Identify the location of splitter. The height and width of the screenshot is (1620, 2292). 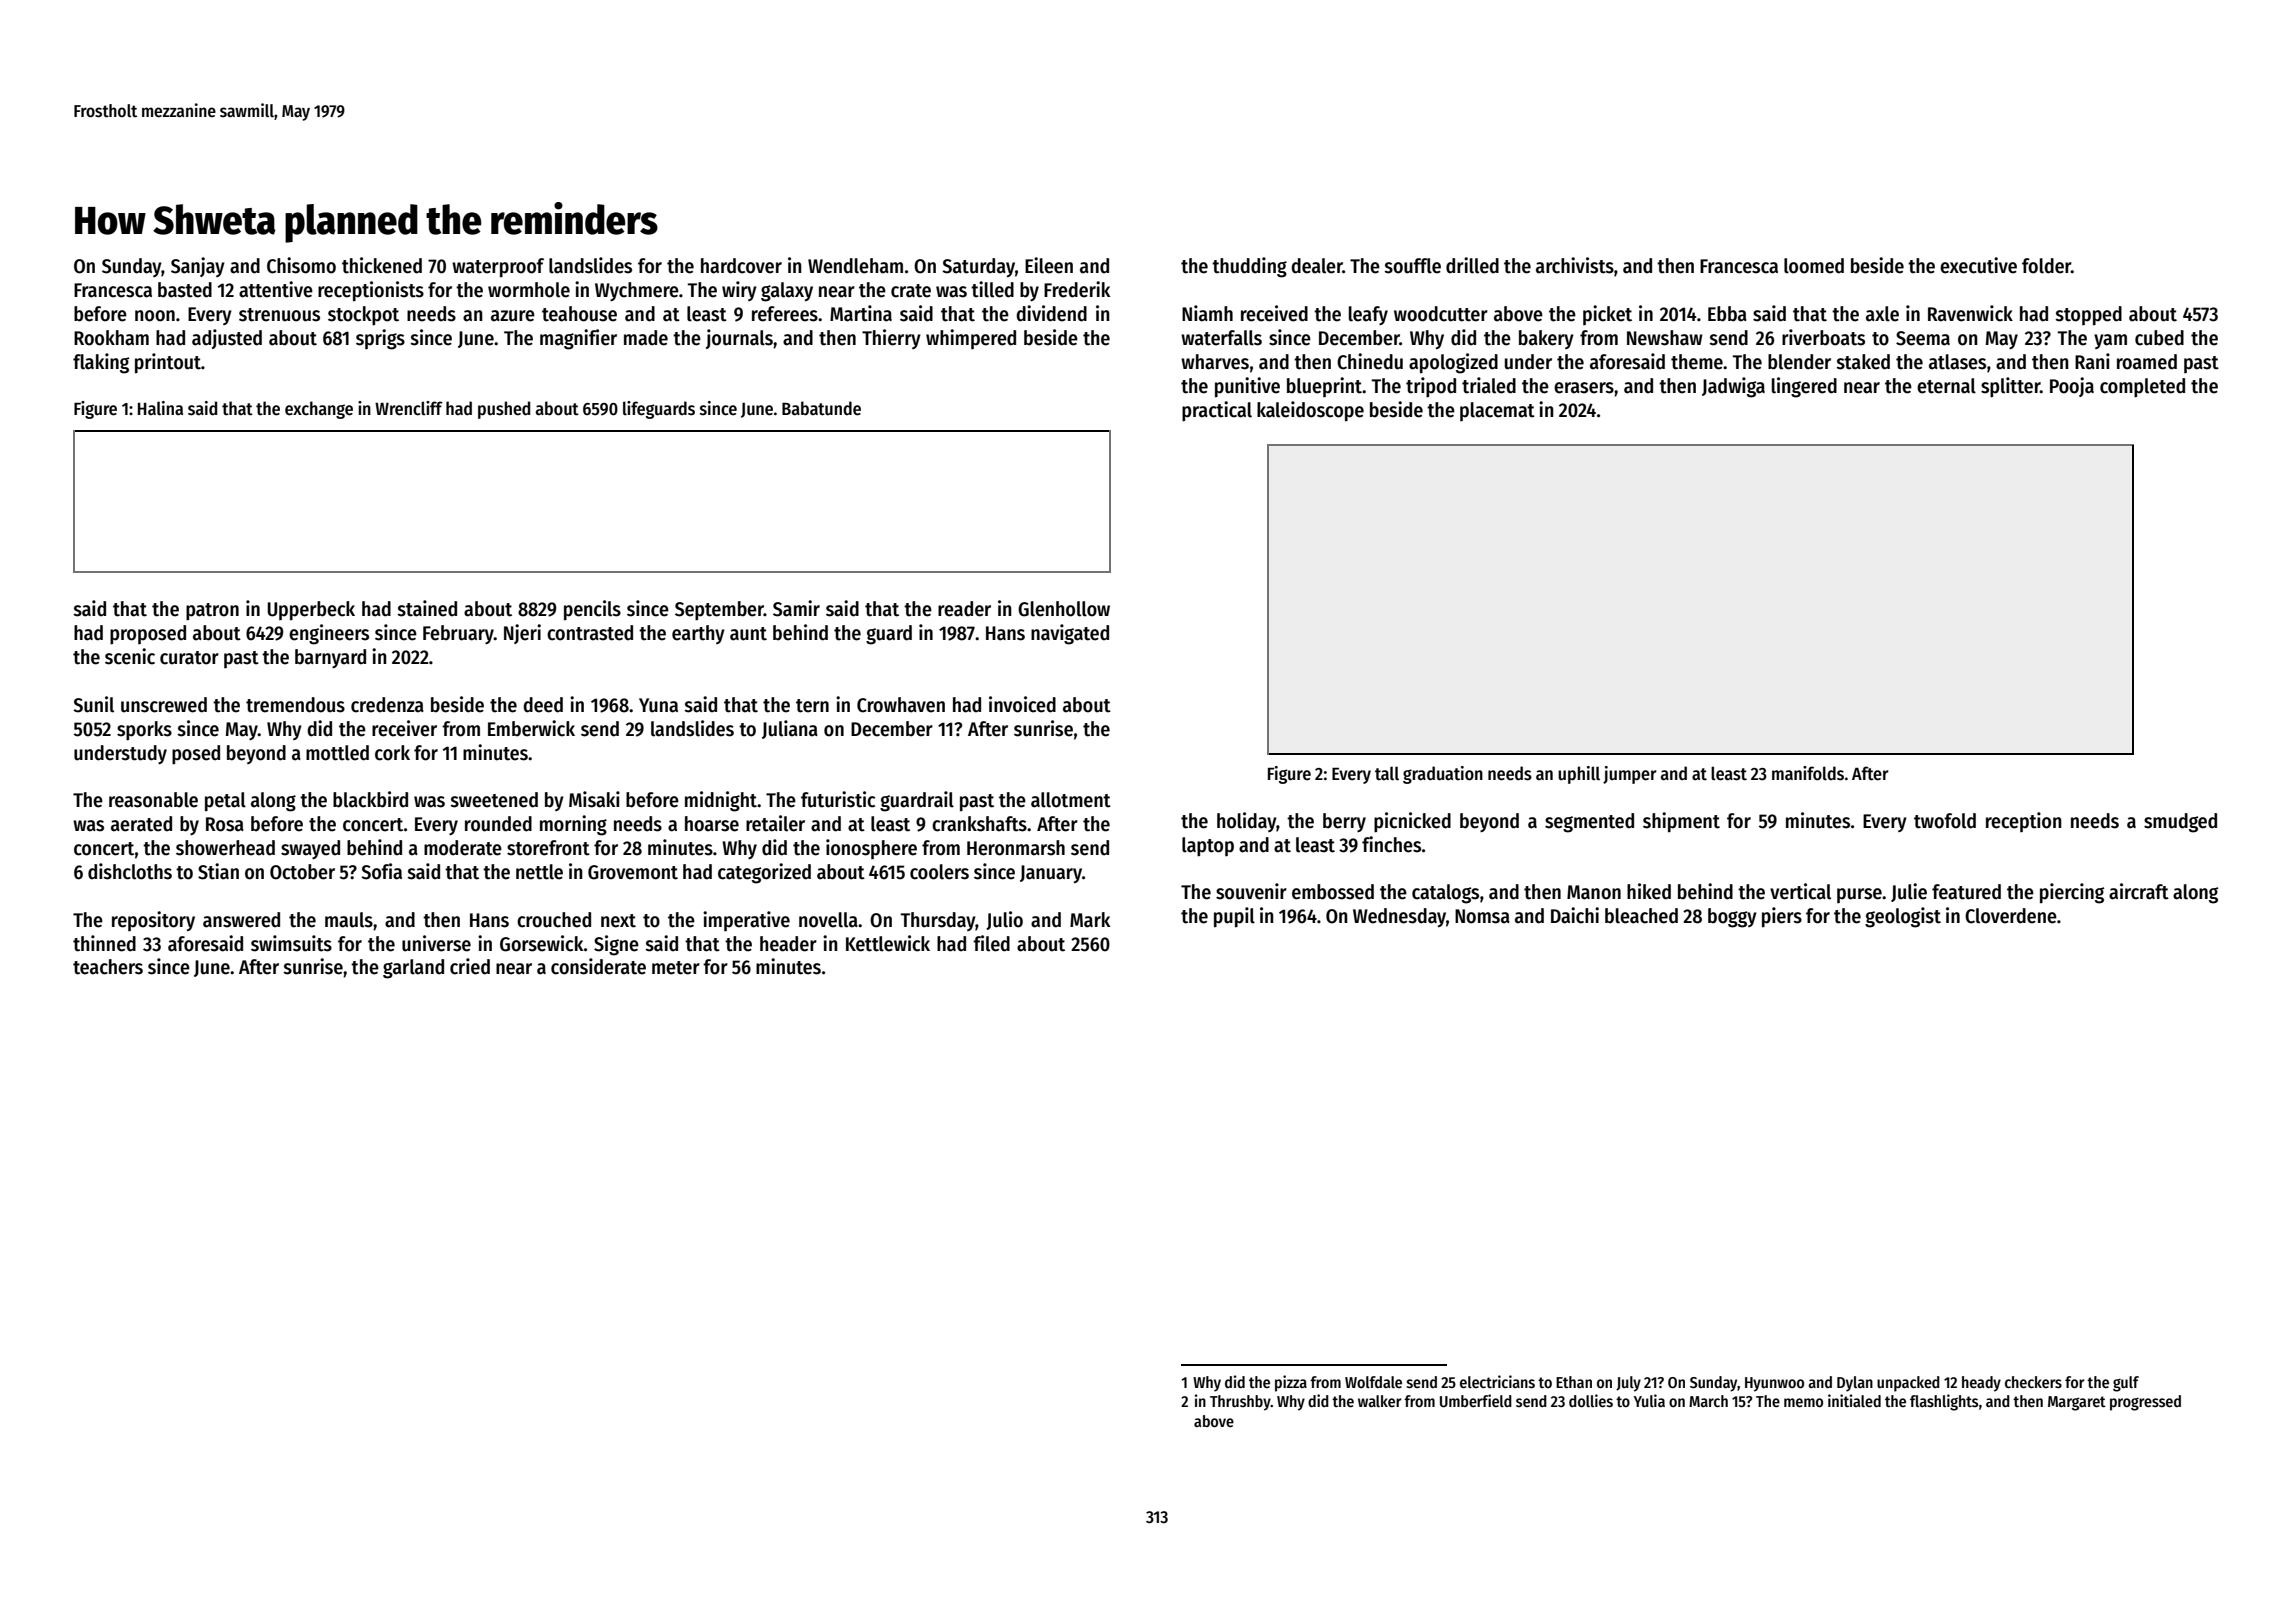
(2010, 387).
